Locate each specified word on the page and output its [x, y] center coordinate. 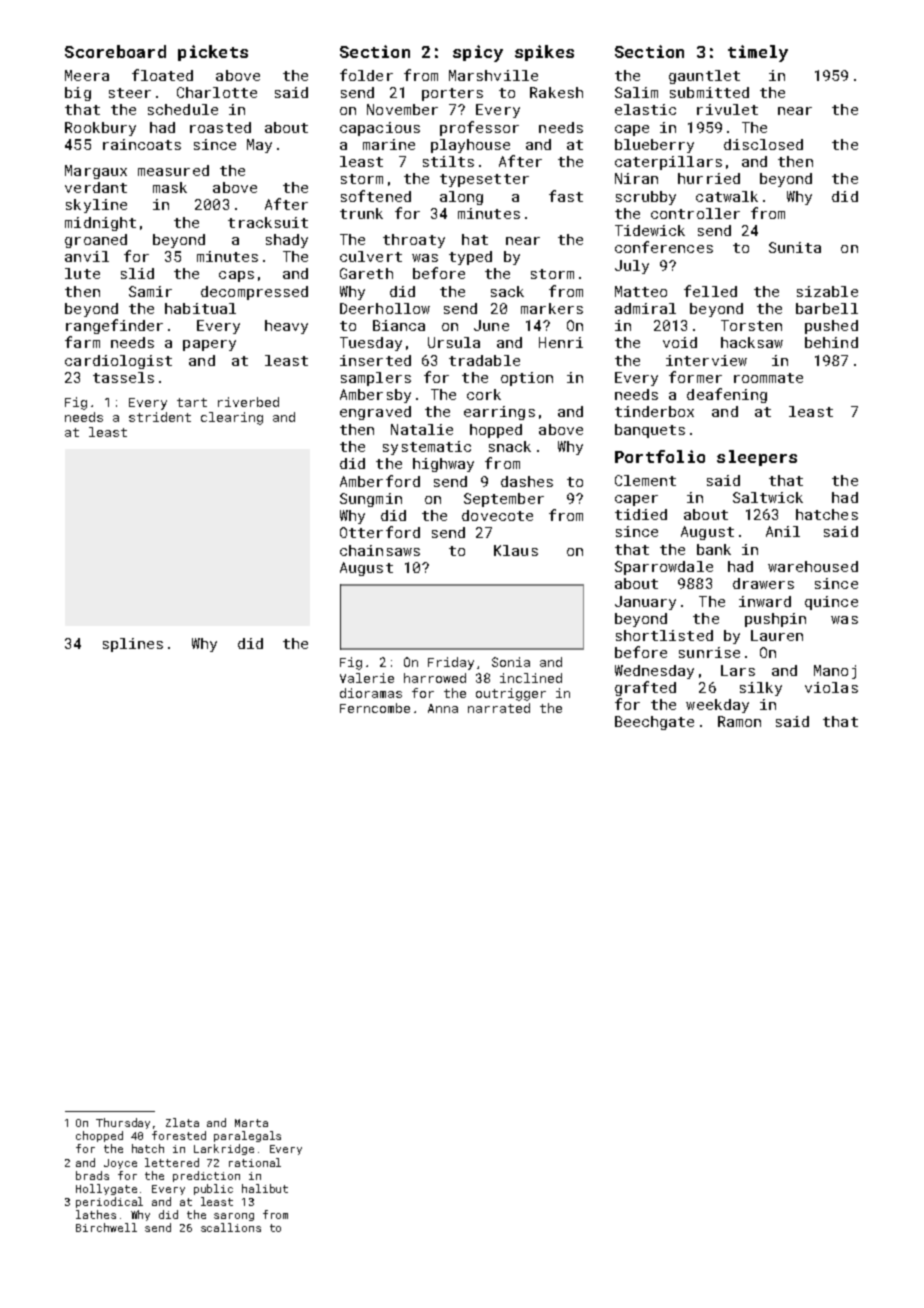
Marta [251, 1123]
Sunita [795, 247]
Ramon [739, 721]
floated [162, 75]
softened [376, 196]
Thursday [123, 1123]
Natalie [422, 429]
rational [255, 1162]
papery [209, 345]
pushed [831, 327]
